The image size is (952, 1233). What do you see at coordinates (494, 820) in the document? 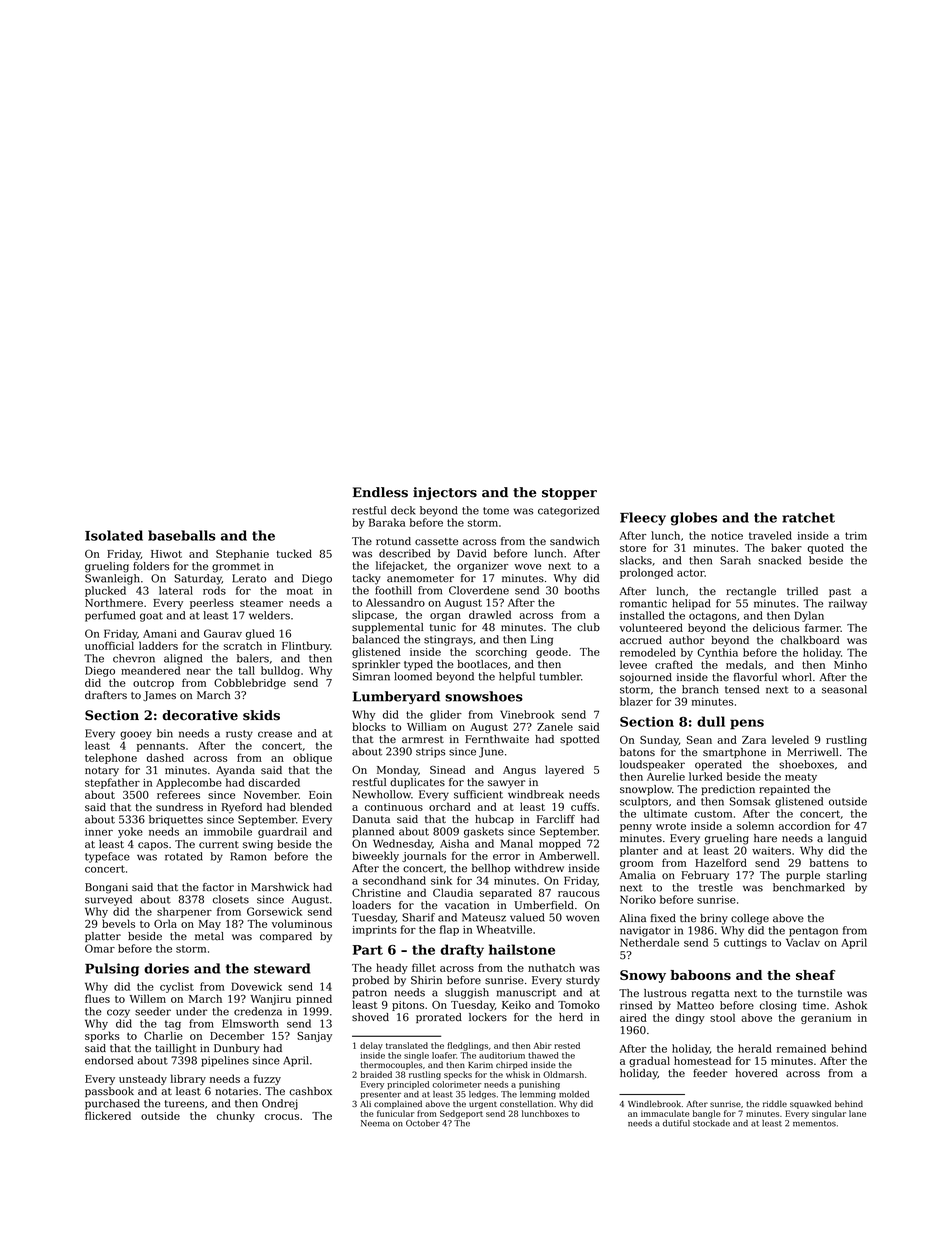
I see `hubcap` at bounding box center [494, 820].
